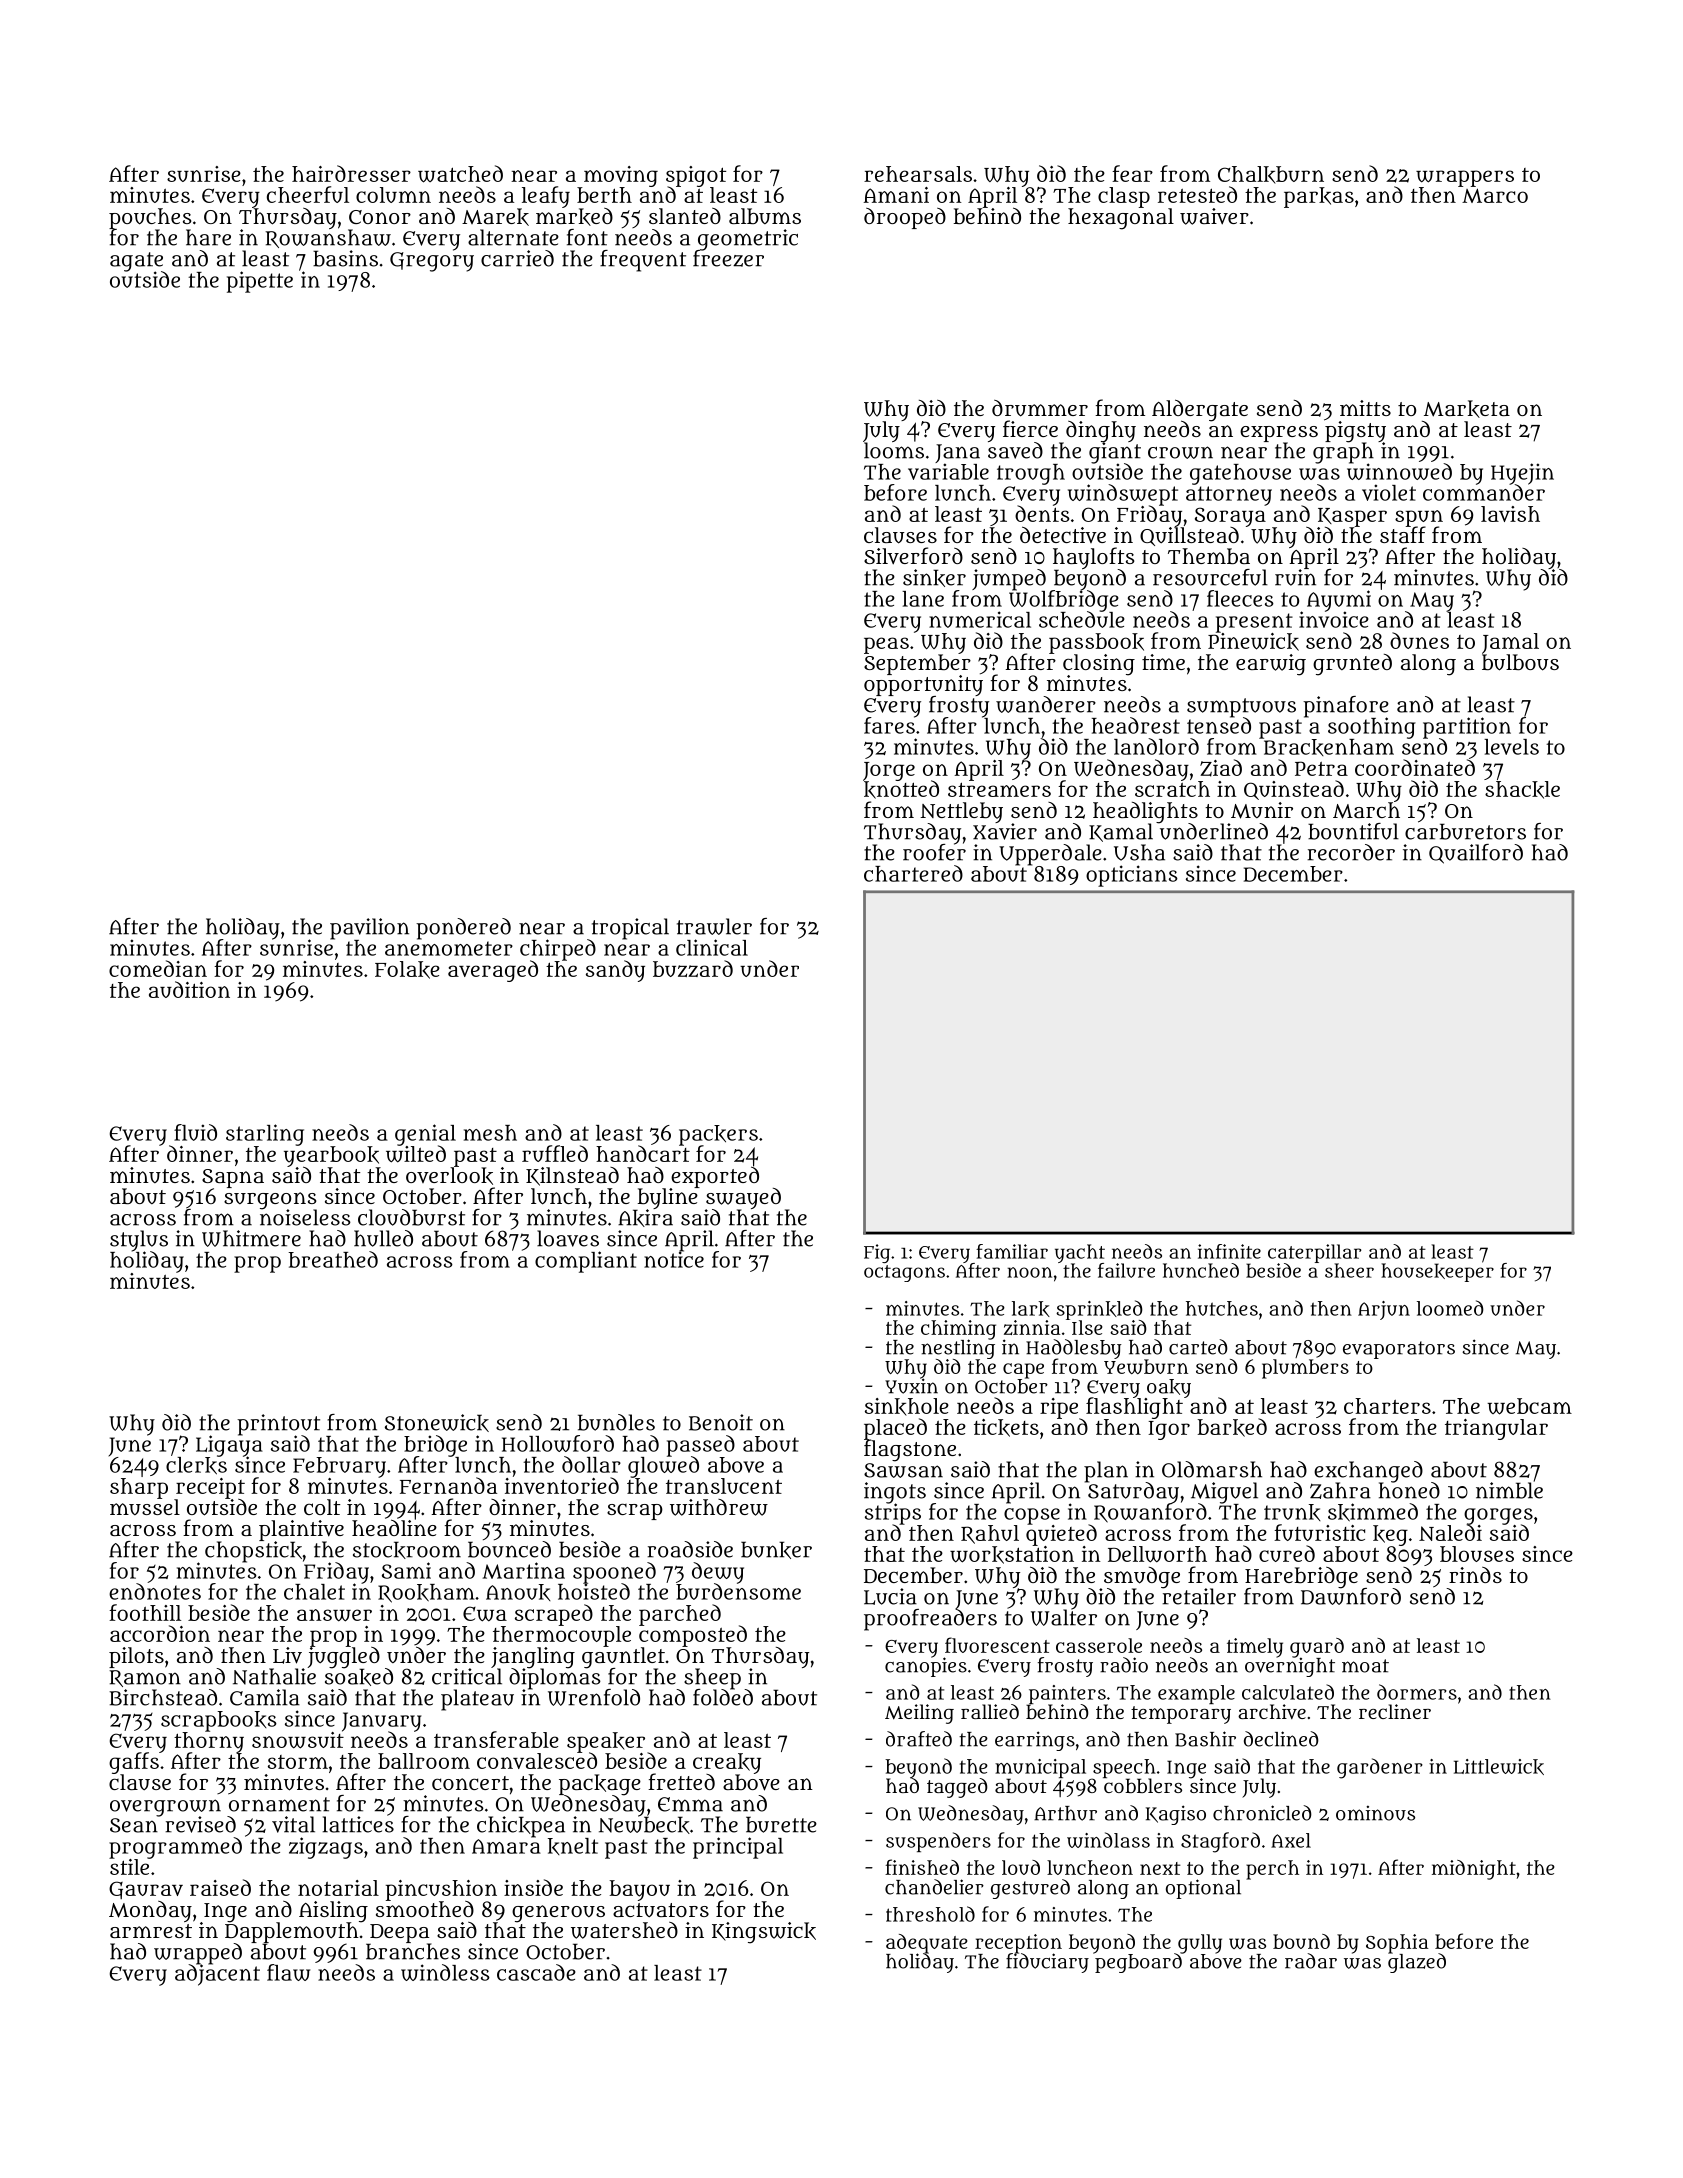 The width and height of the screenshot is (1683, 2178). I want to click on pouches, so click(150, 218).
